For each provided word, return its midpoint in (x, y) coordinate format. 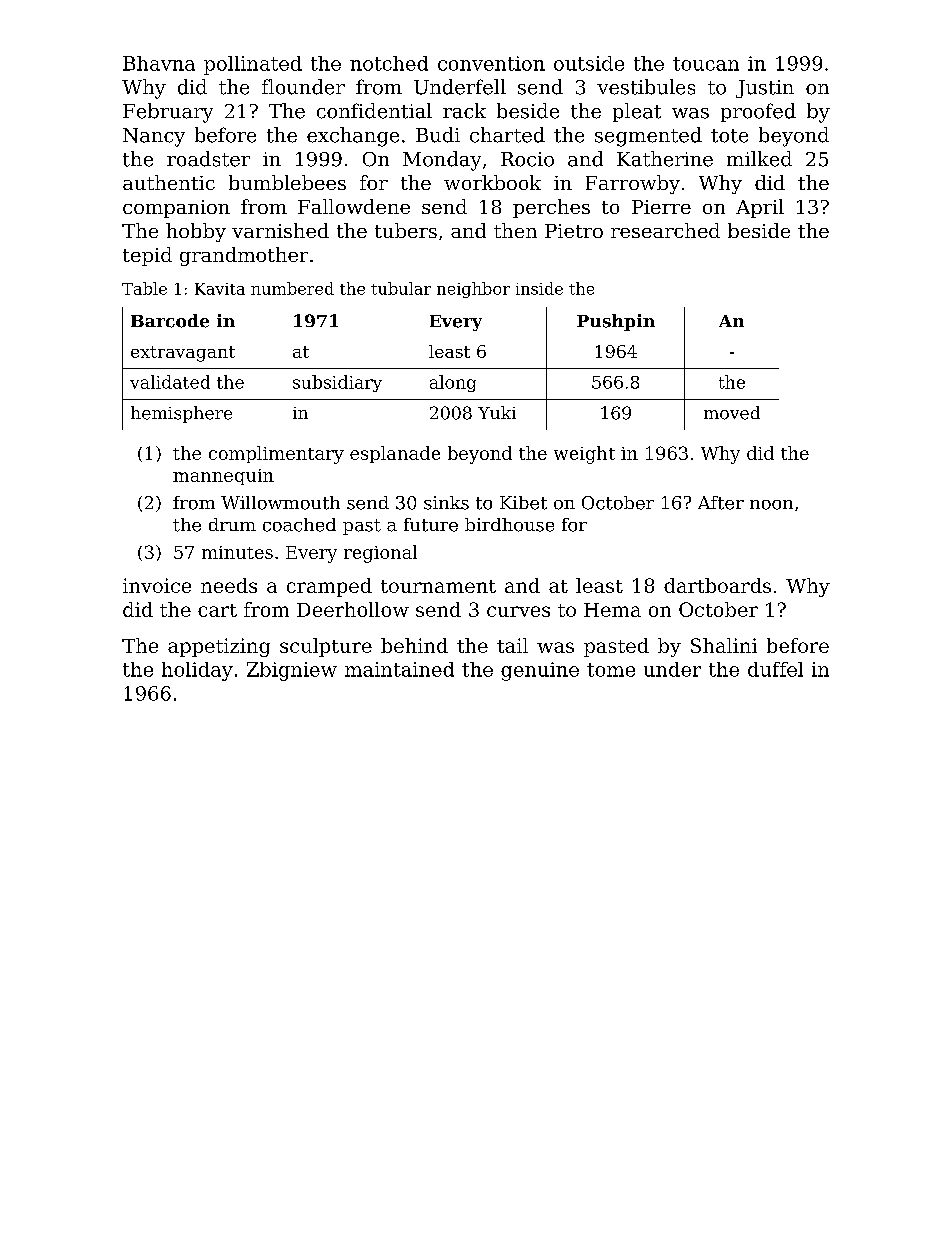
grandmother (244, 256)
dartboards (717, 585)
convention (491, 63)
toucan (706, 64)
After (721, 503)
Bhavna (159, 63)
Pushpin (616, 322)
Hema (612, 610)
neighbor (473, 290)
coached (299, 525)
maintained (399, 669)
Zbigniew (292, 671)
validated (170, 382)
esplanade (395, 454)
